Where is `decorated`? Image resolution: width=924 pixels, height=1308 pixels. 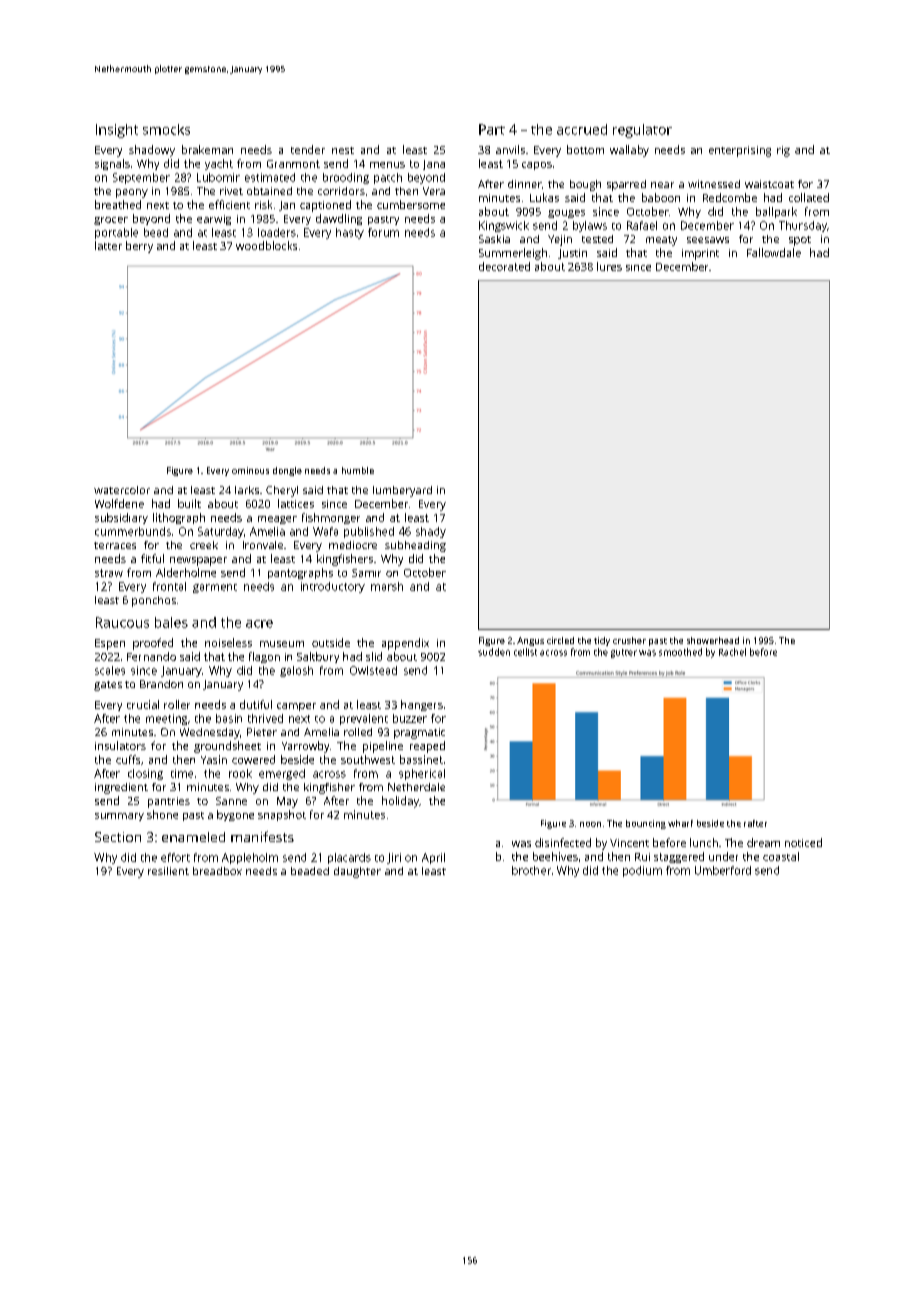 decorated is located at coordinates (504, 266).
